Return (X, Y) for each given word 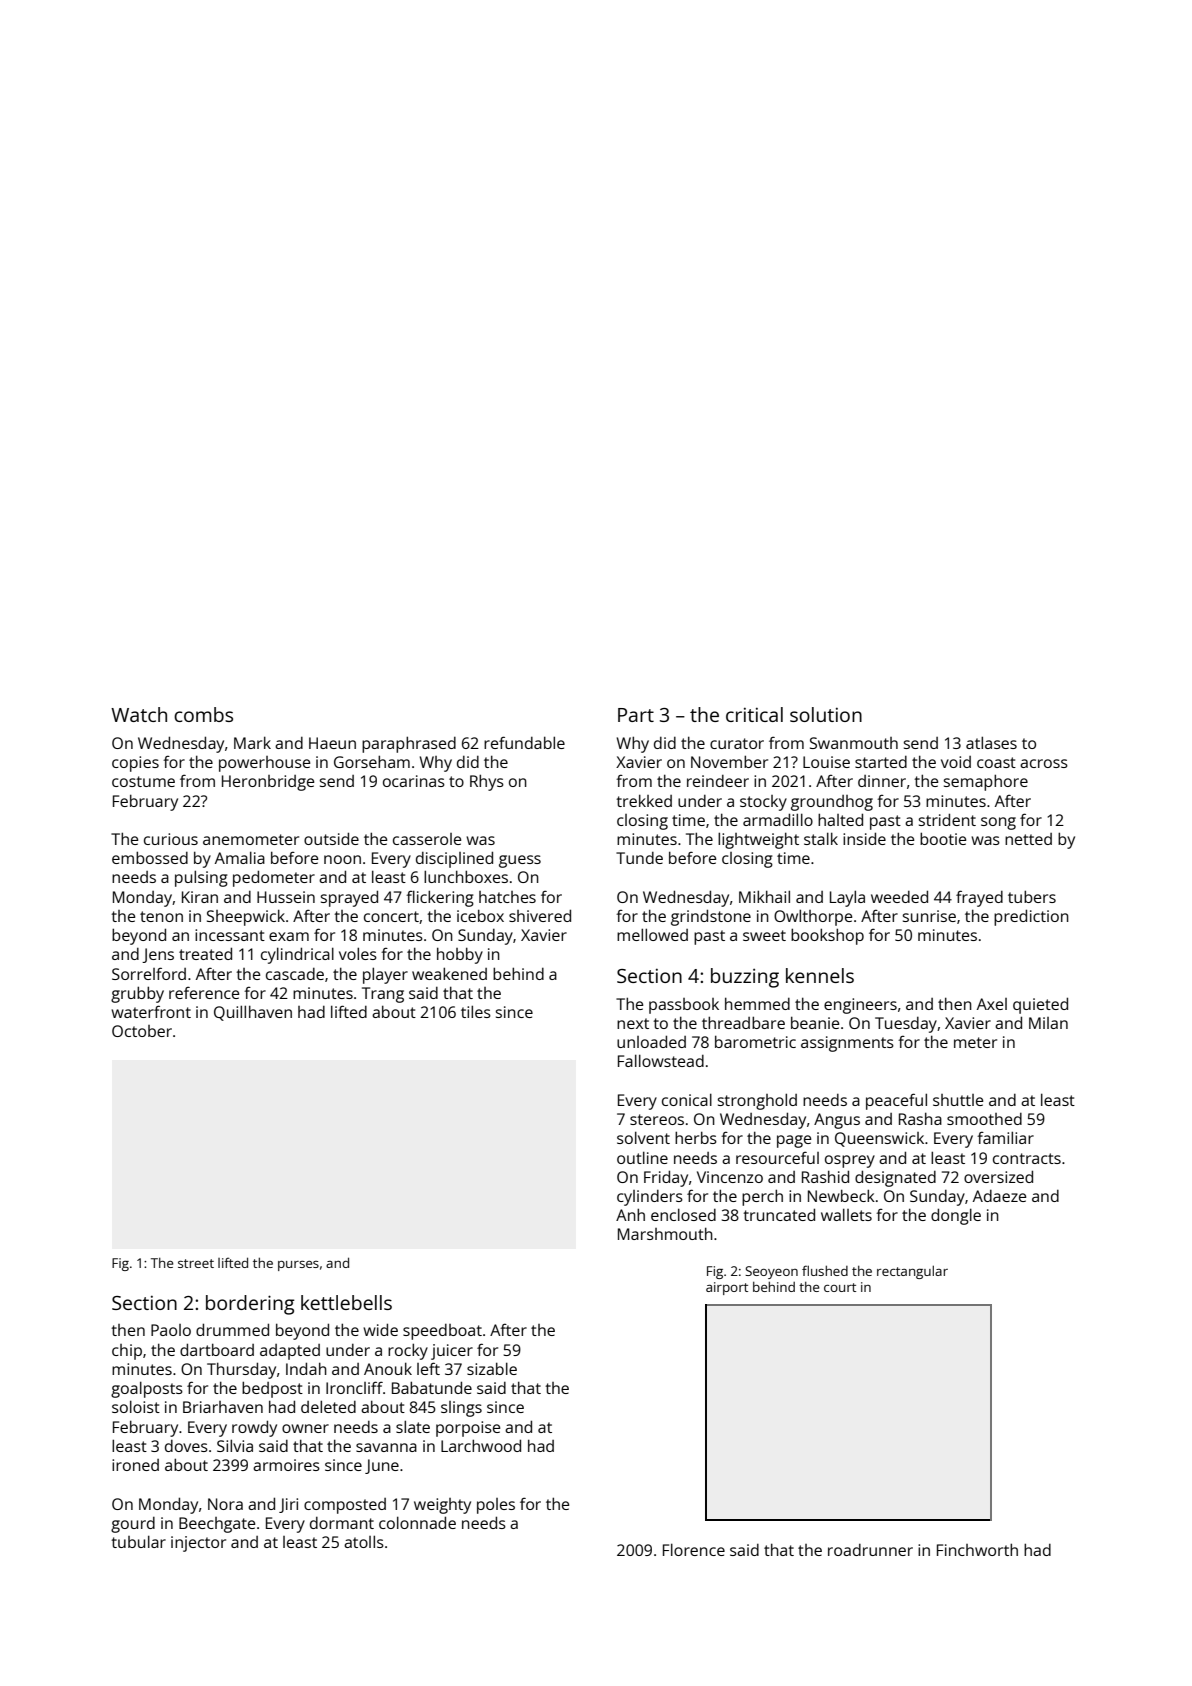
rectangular (912, 1272)
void (956, 762)
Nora (225, 1504)
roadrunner (870, 1550)
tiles (476, 1011)
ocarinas (414, 781)
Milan (1048, 1023)
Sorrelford (149, 973)
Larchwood (481, 1445)
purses (298, 1266)
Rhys (487, 782)
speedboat (442, 1332)
